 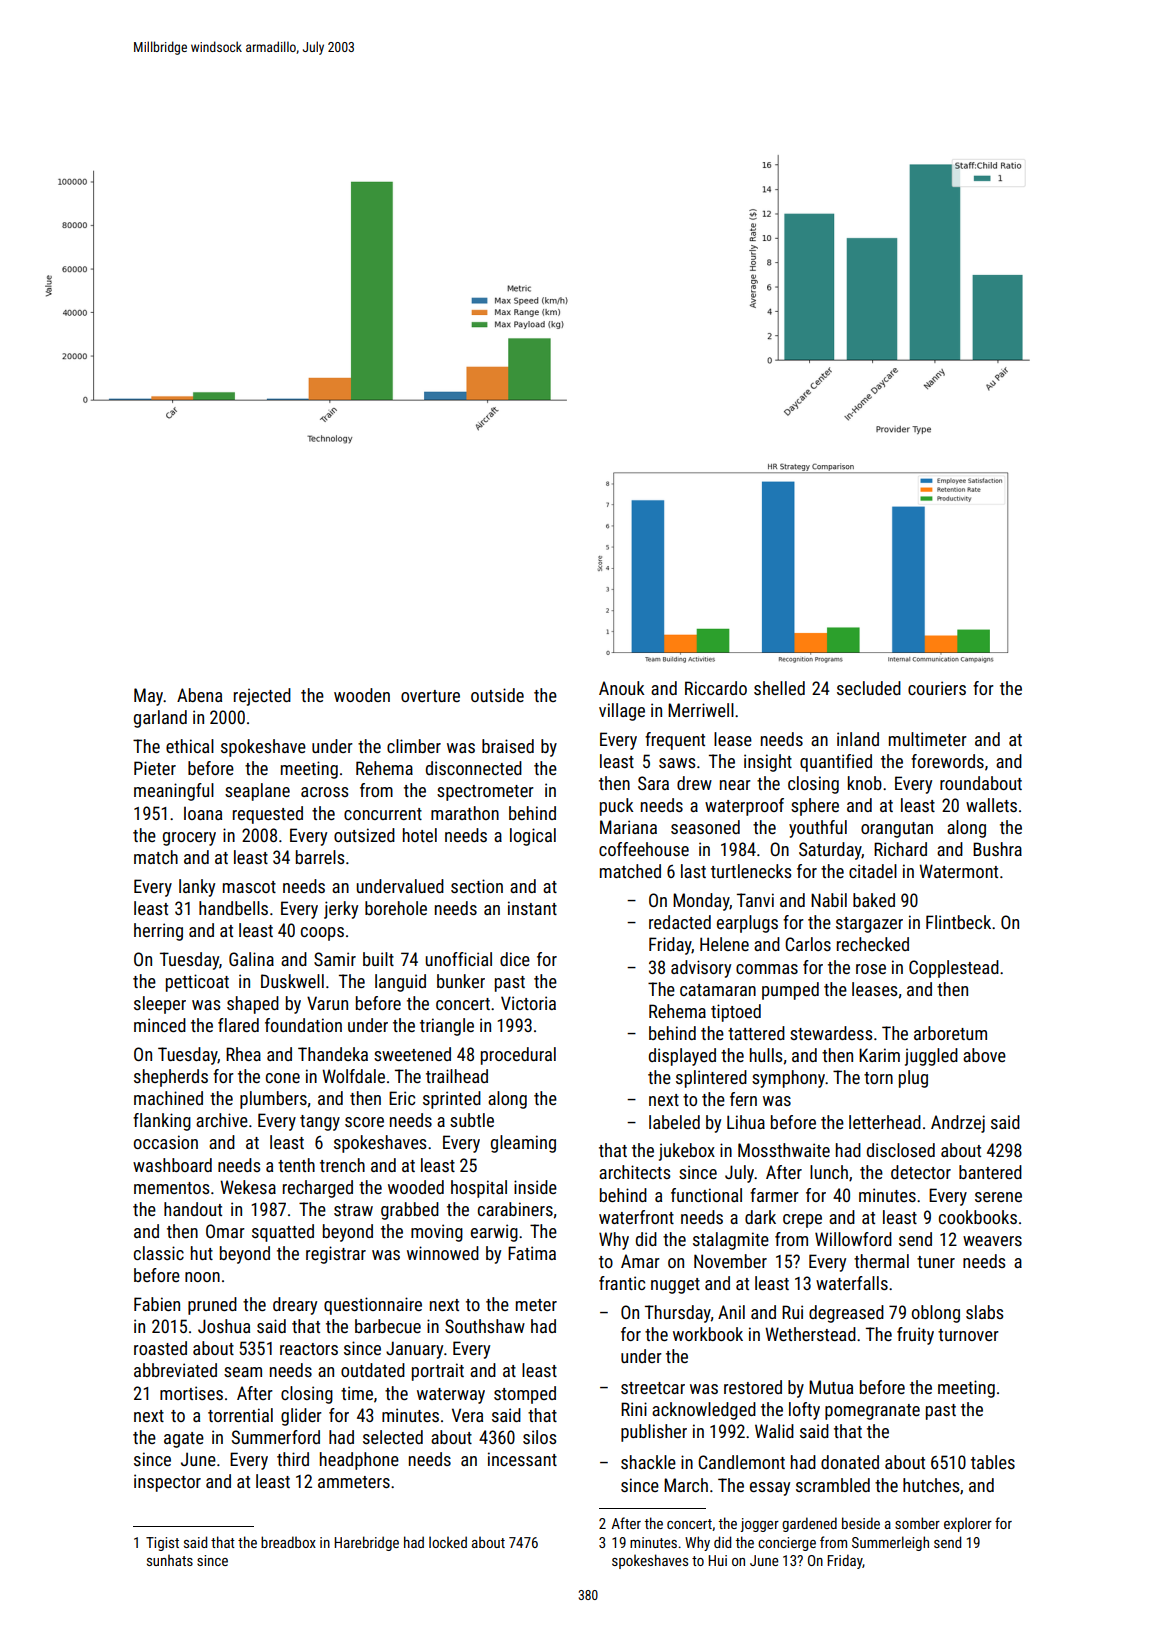 I want to click on Copplestead, so click(x=954, y=969).
